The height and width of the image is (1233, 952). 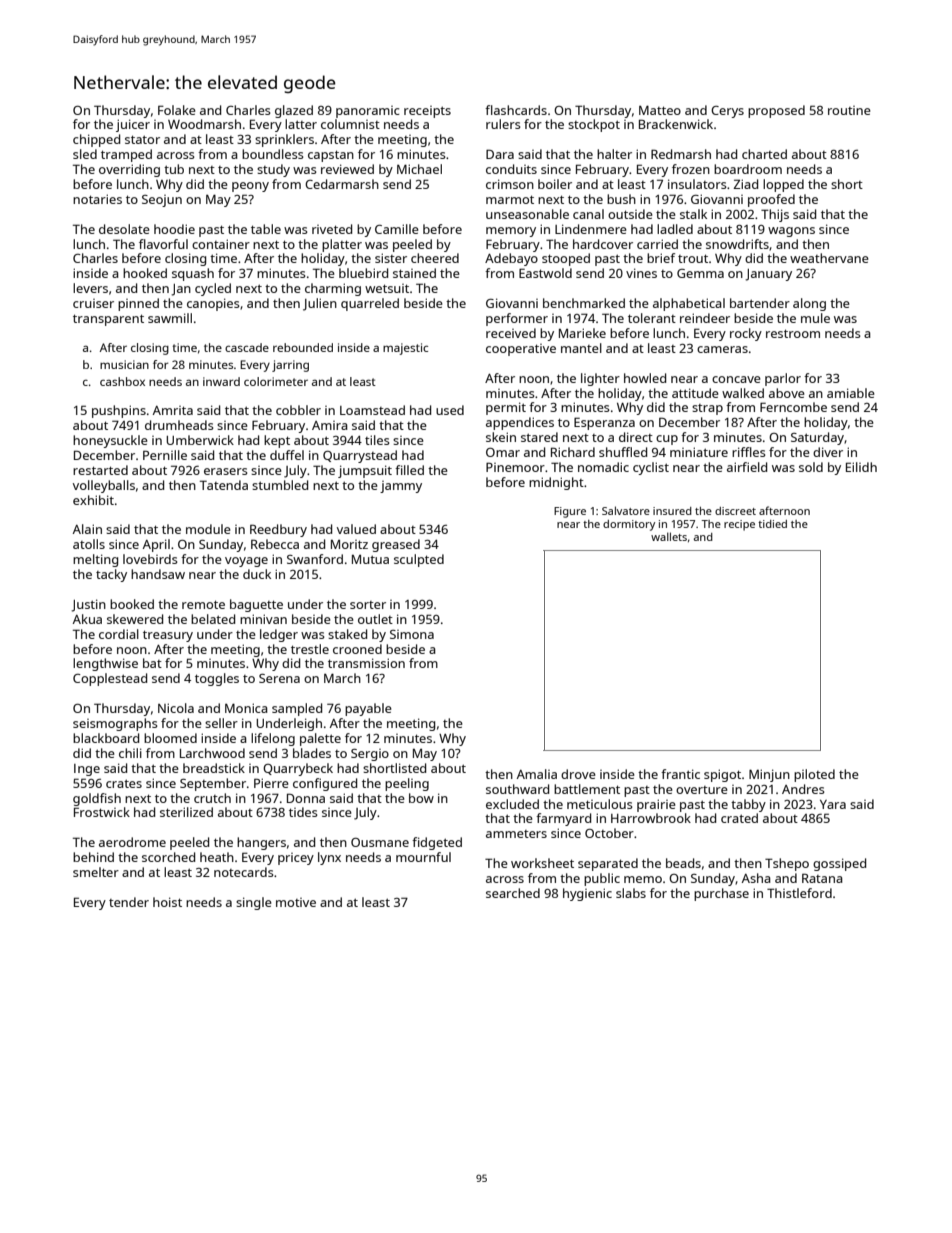 What do you see at coordinates (85, 154) in the image?
I see `sled` at bounding box center [85, 154].
